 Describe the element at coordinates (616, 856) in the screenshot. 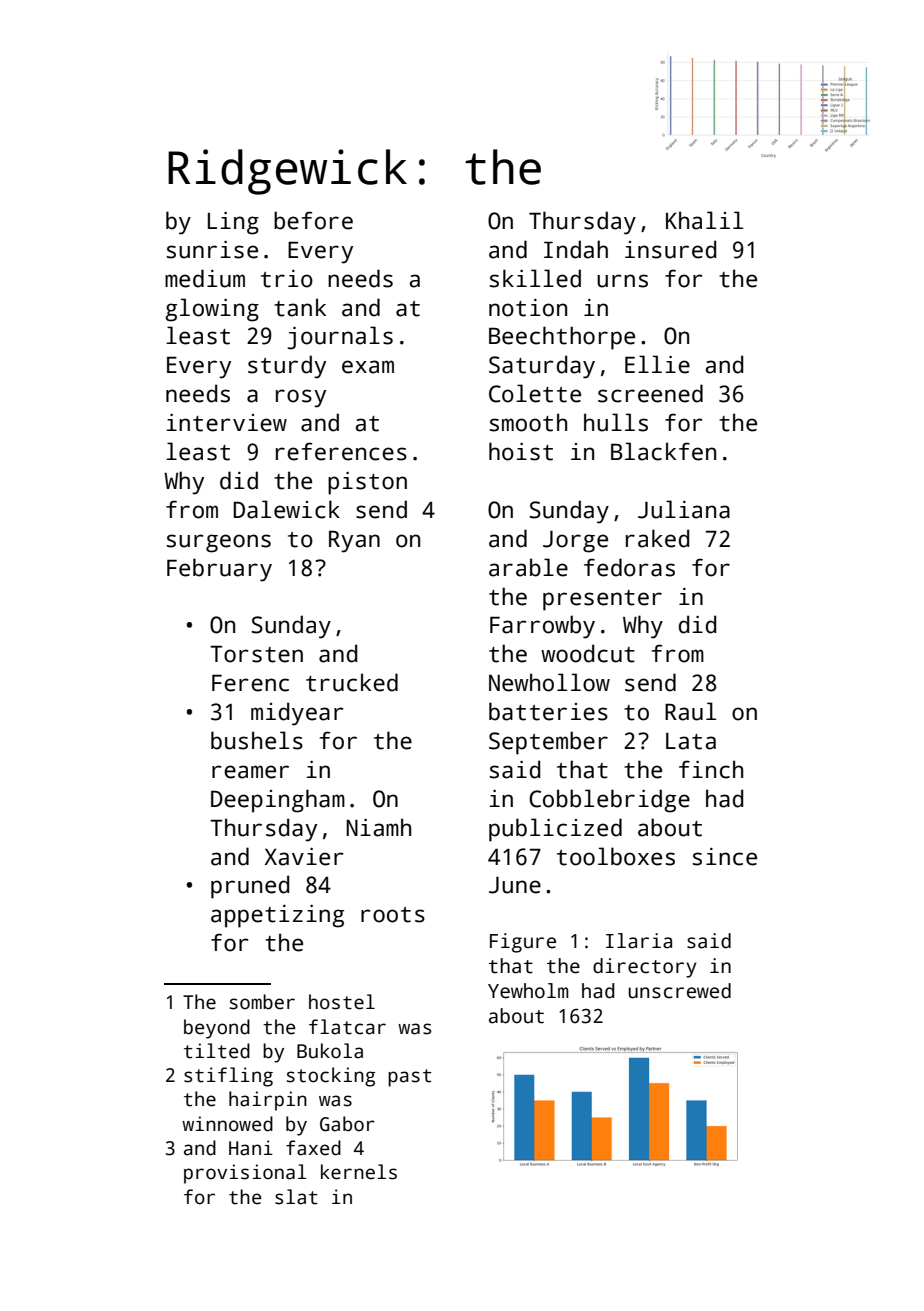

I see `toolboxes` at that location.
